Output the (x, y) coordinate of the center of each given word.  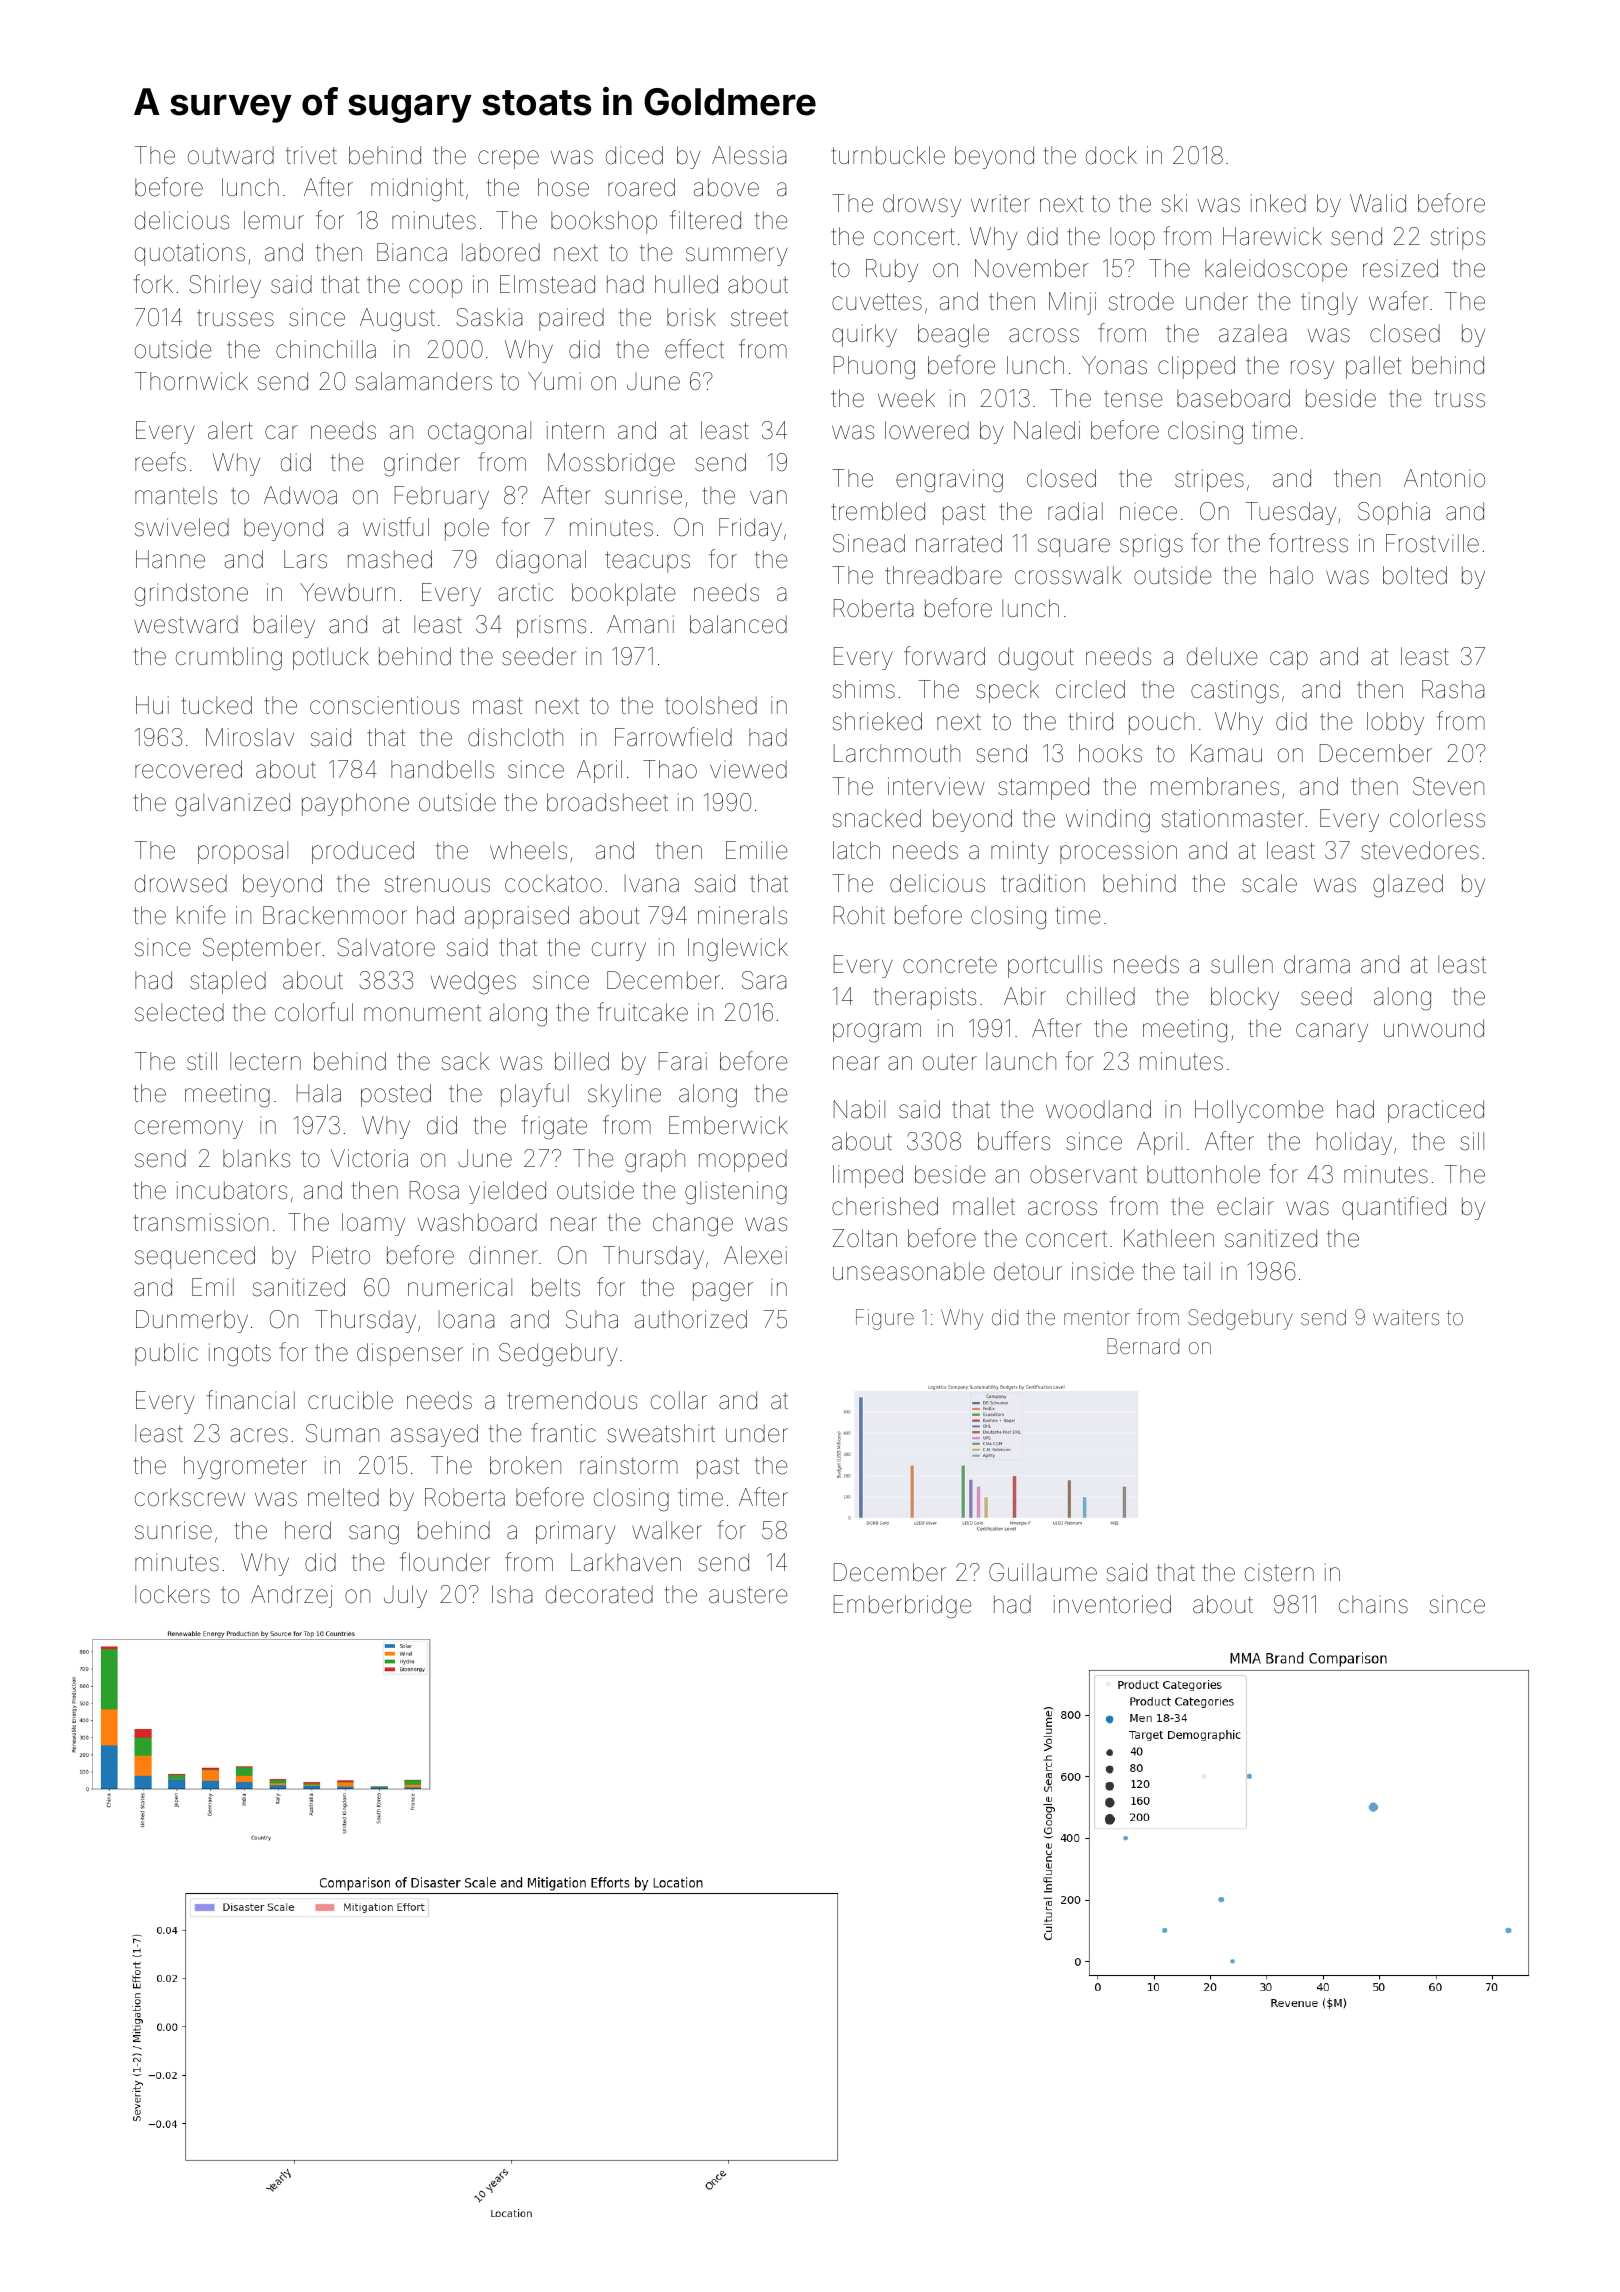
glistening (736, 1193)
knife (201, 915)
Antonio (1444, 478)
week (906, 398)
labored (501, 252)
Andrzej (291, 1596)
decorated (599, 1594)
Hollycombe (1259, 1111)
